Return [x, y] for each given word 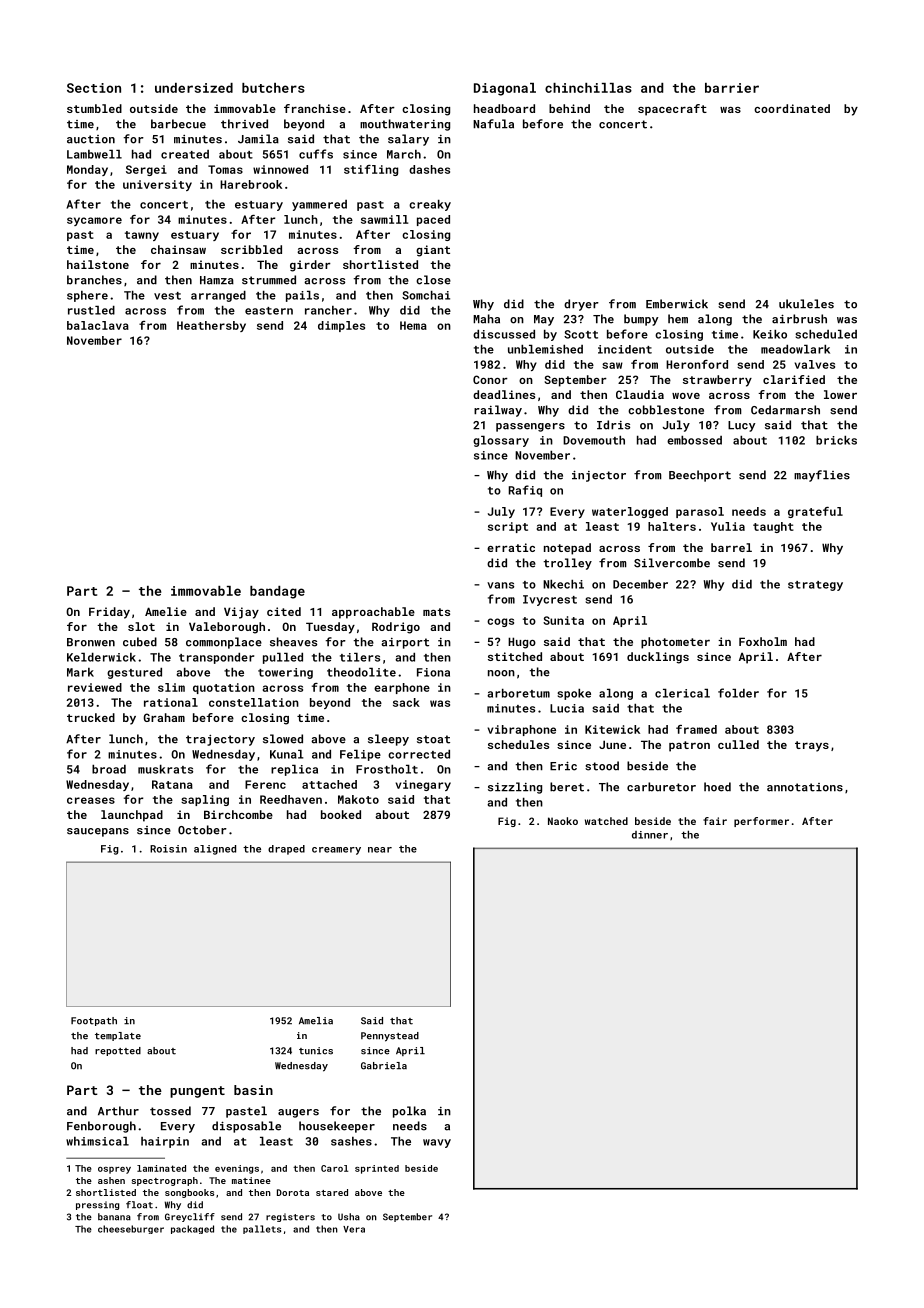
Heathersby [211, 326]
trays [812, 746]
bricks [836, 440]
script [508, 527]
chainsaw [178, 249]
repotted [118, 1051]
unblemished [545, 349]
